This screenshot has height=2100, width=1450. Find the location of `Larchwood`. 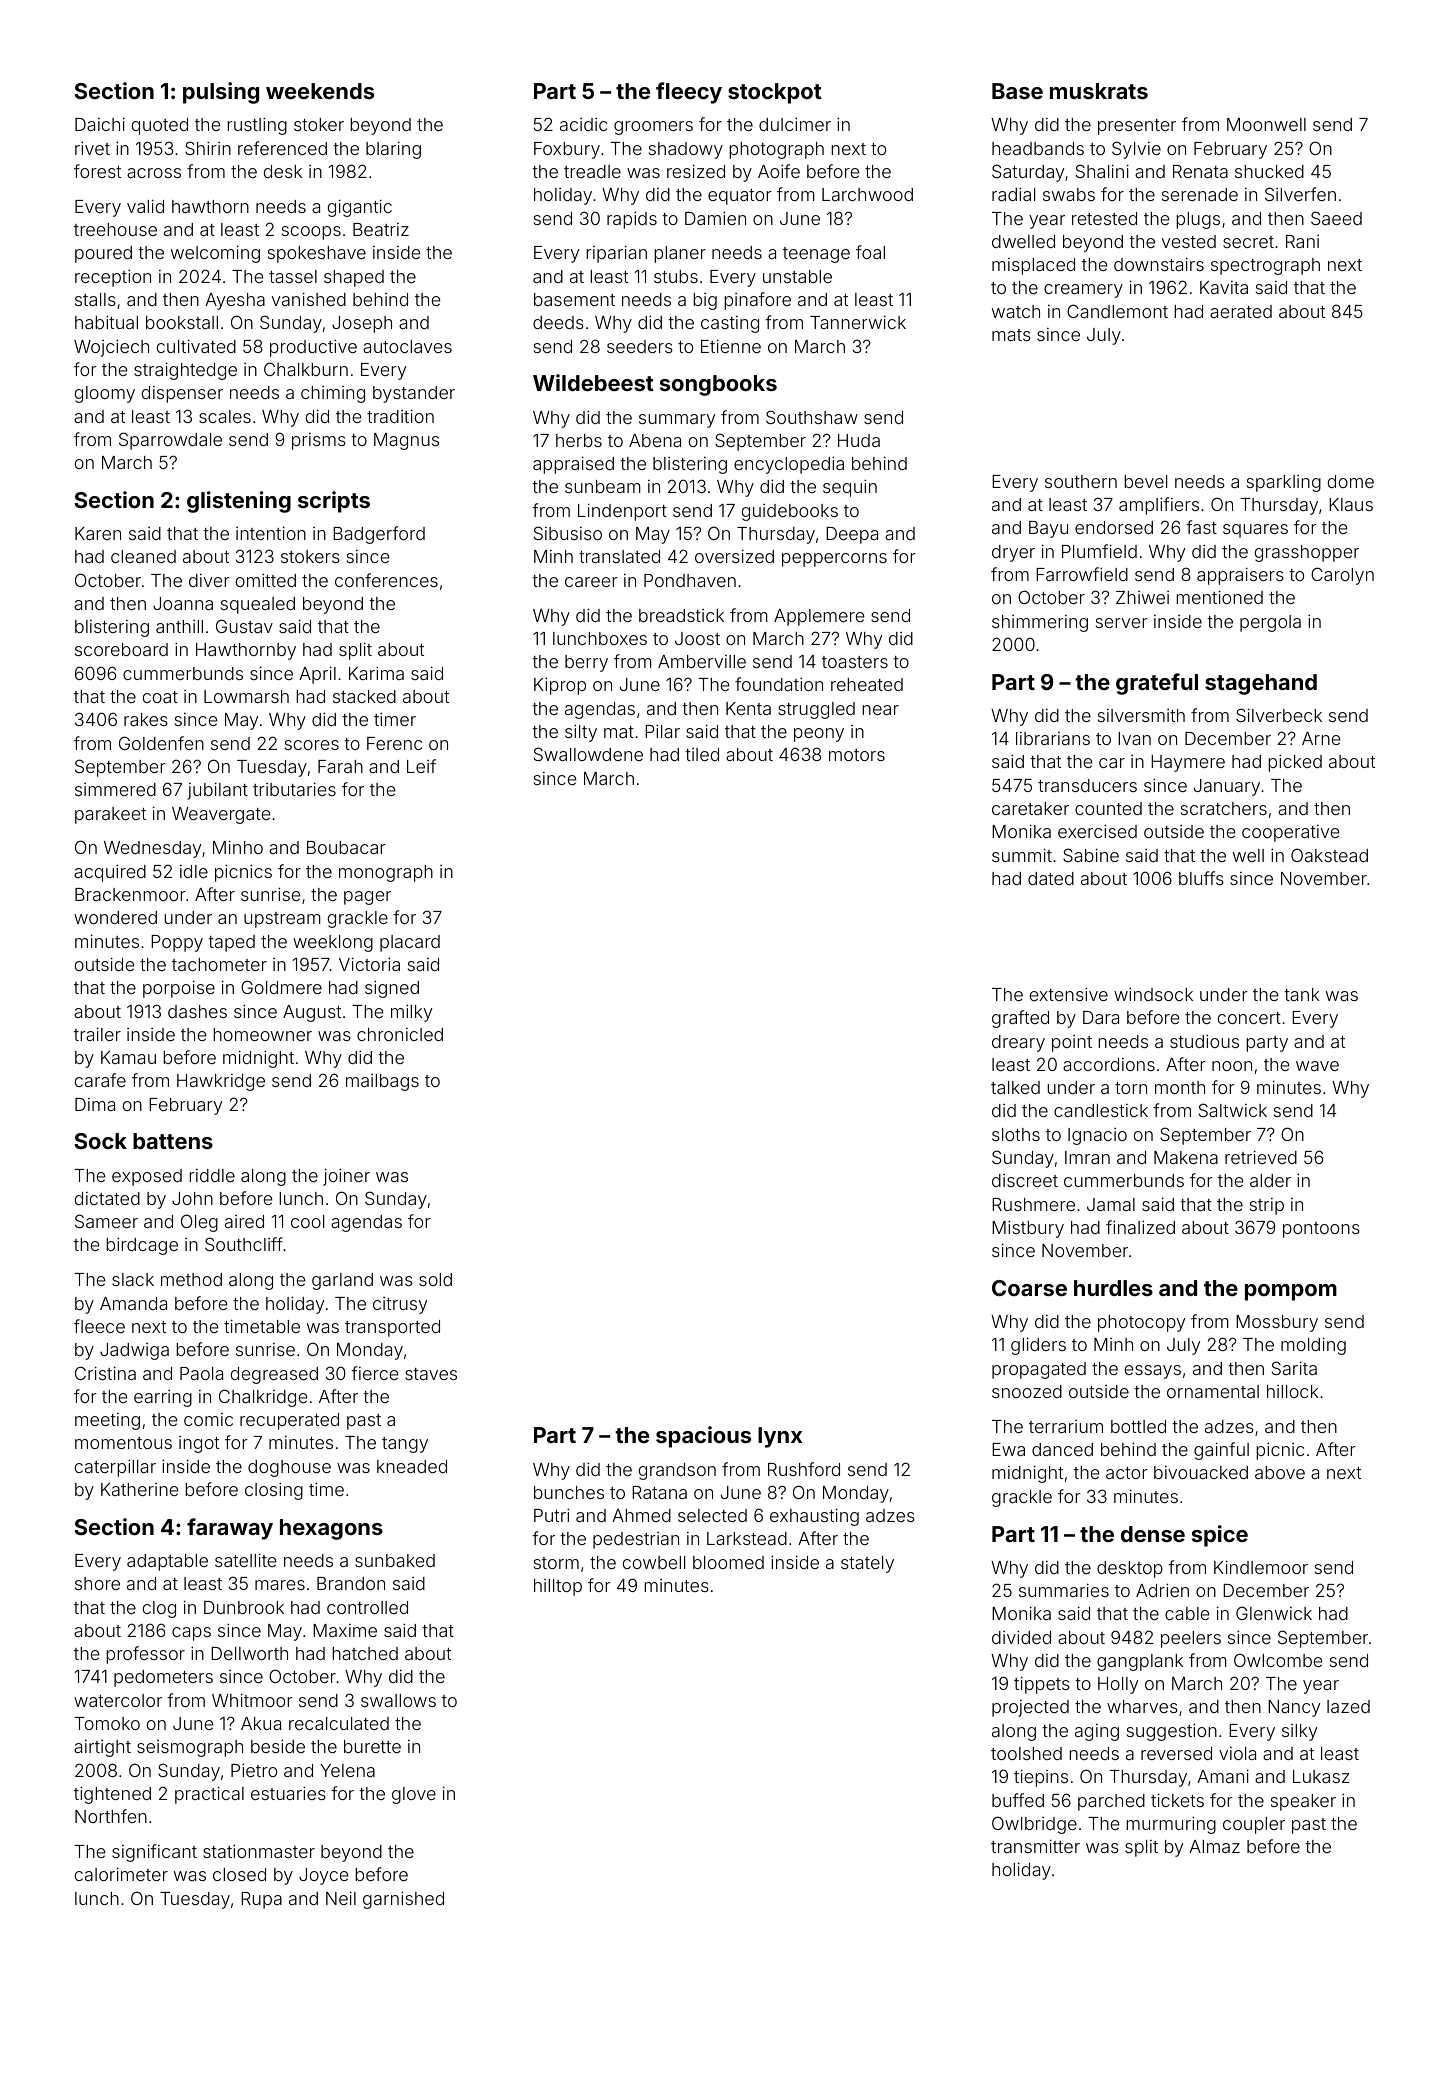

Larchwood is located at coordinates (867, 194).
